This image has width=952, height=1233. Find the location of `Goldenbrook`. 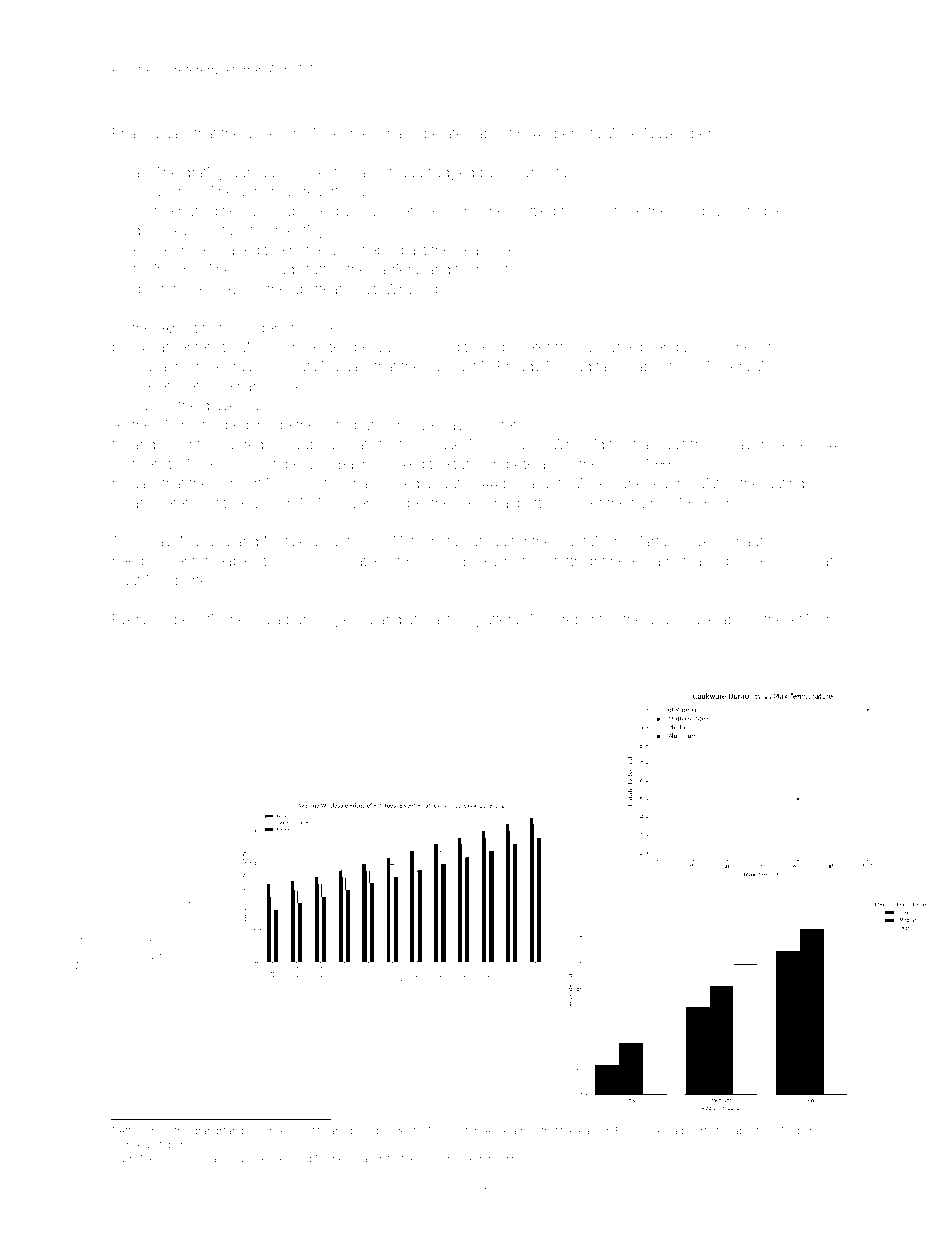

Goldenbrook is located at coordinates (277, 327).
